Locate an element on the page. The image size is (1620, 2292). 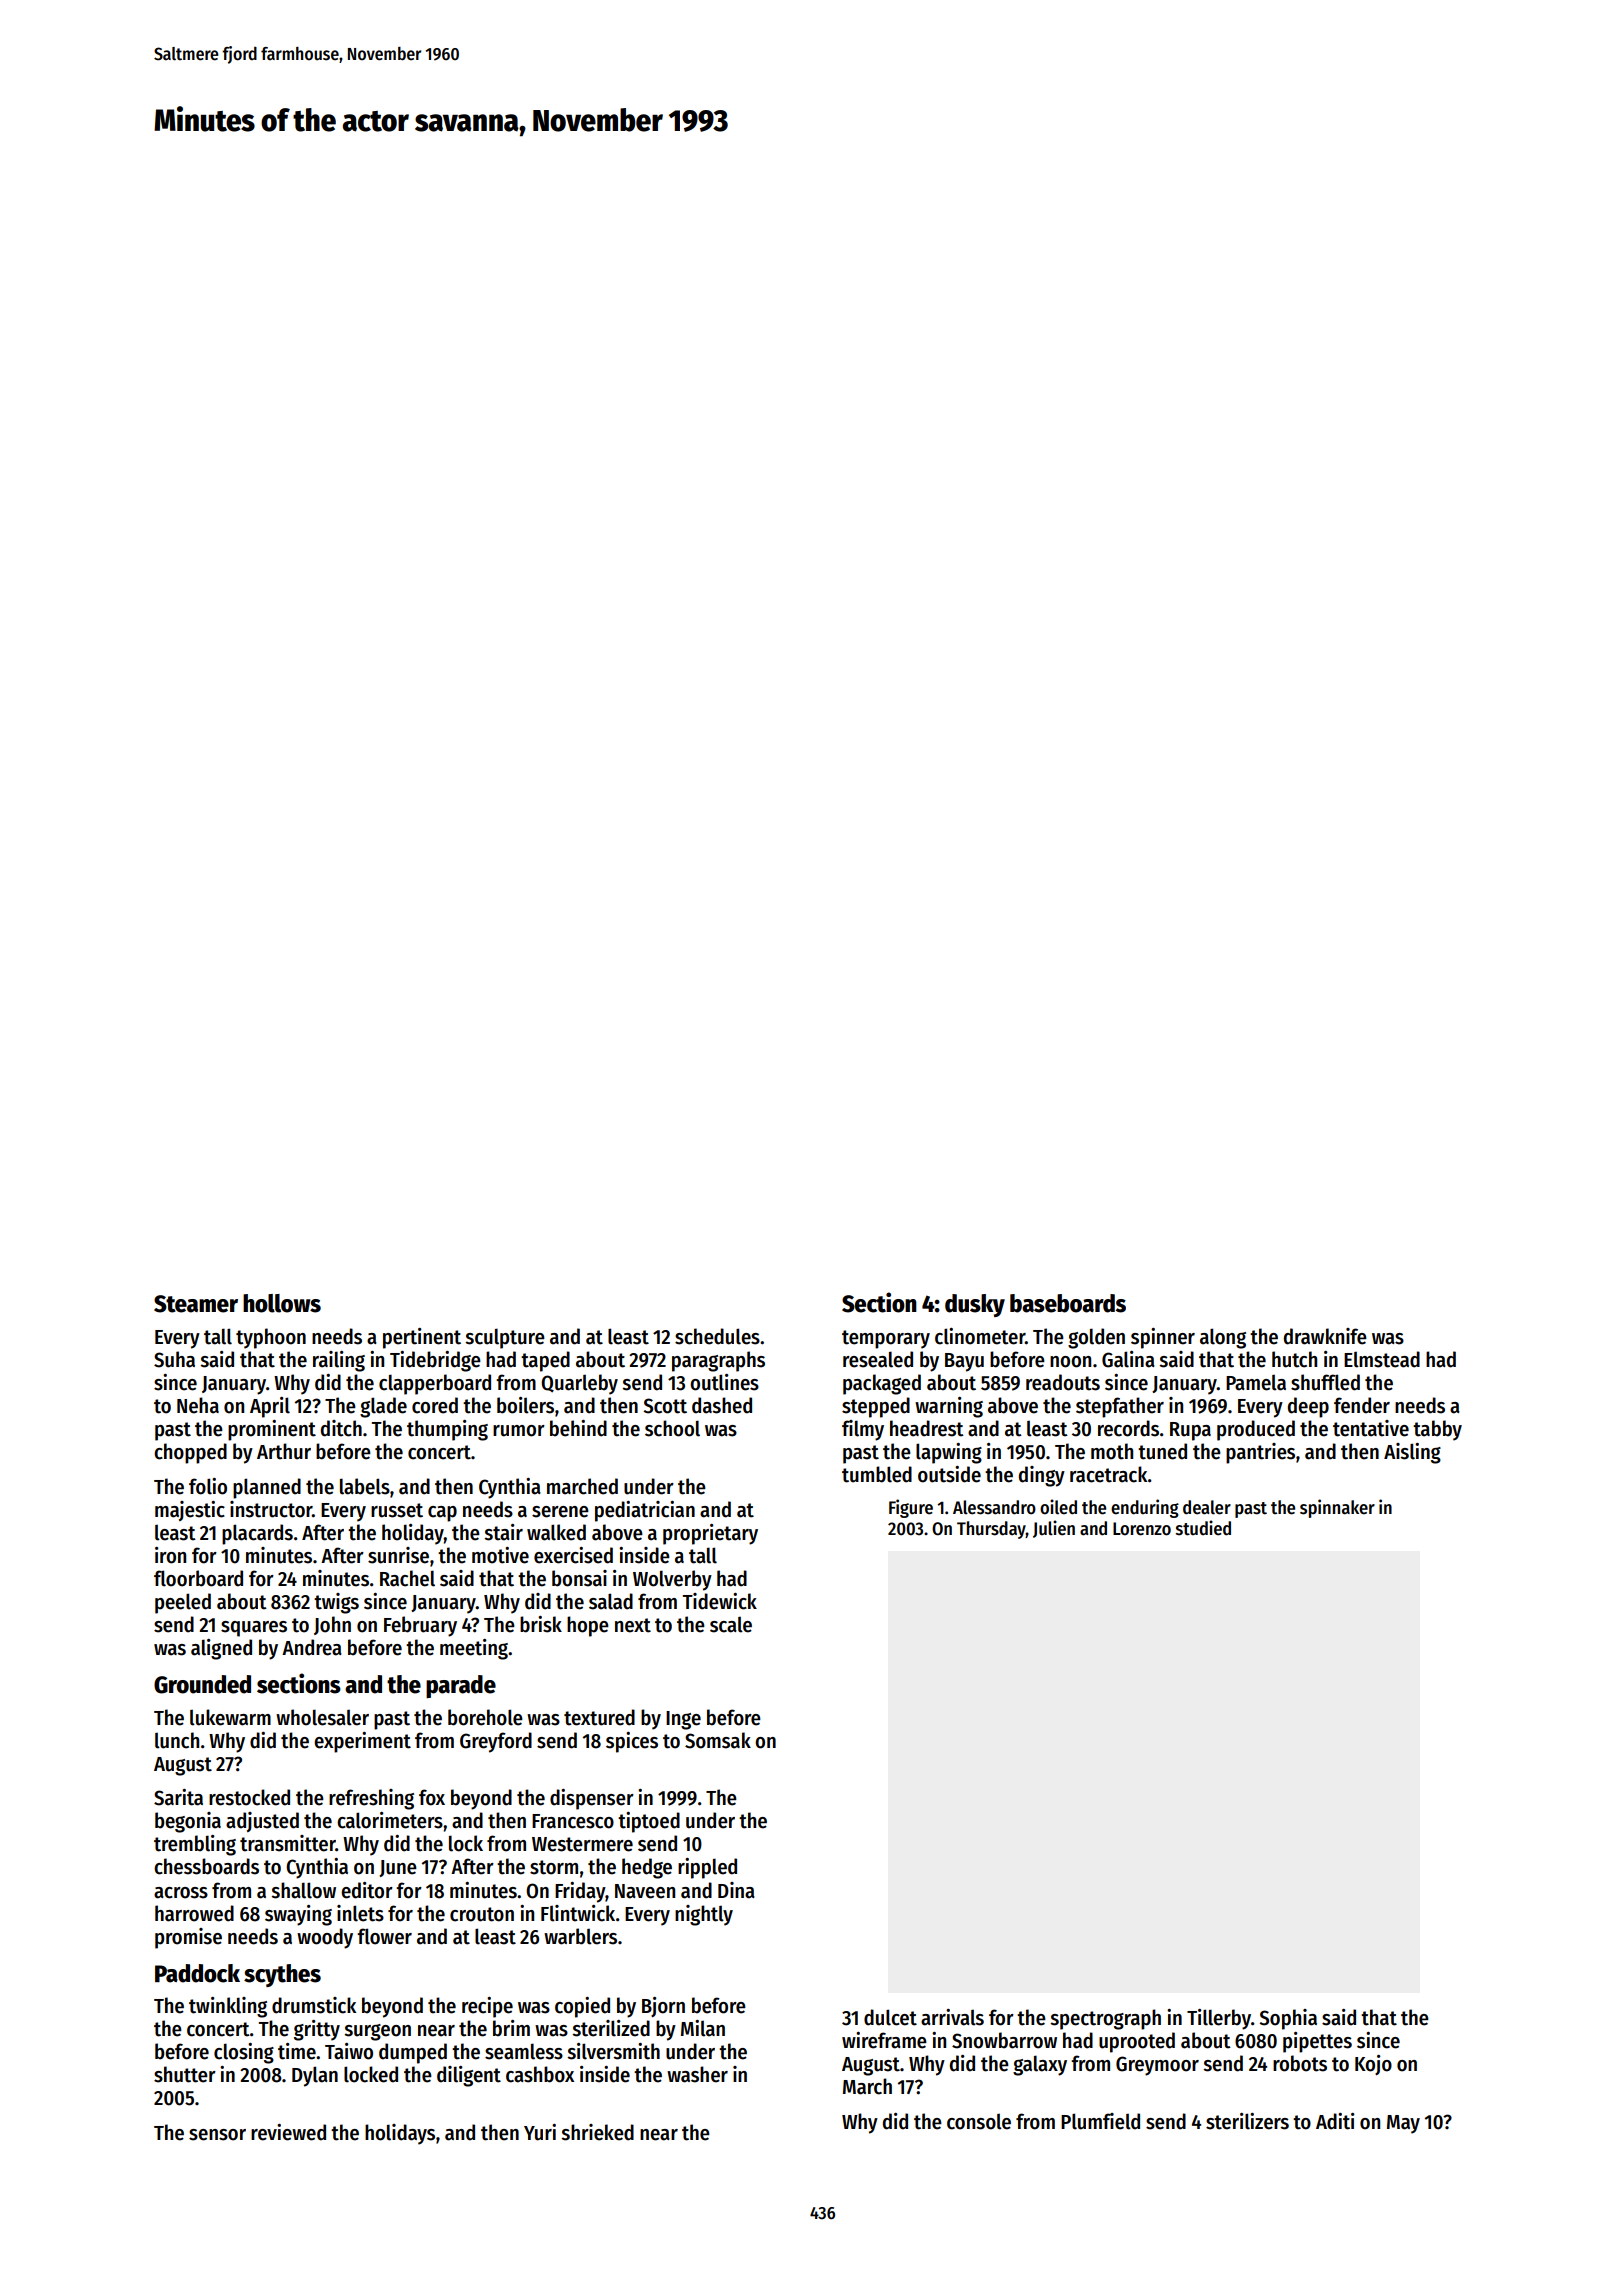
Steamer is located at coordinates (196, 1304).
